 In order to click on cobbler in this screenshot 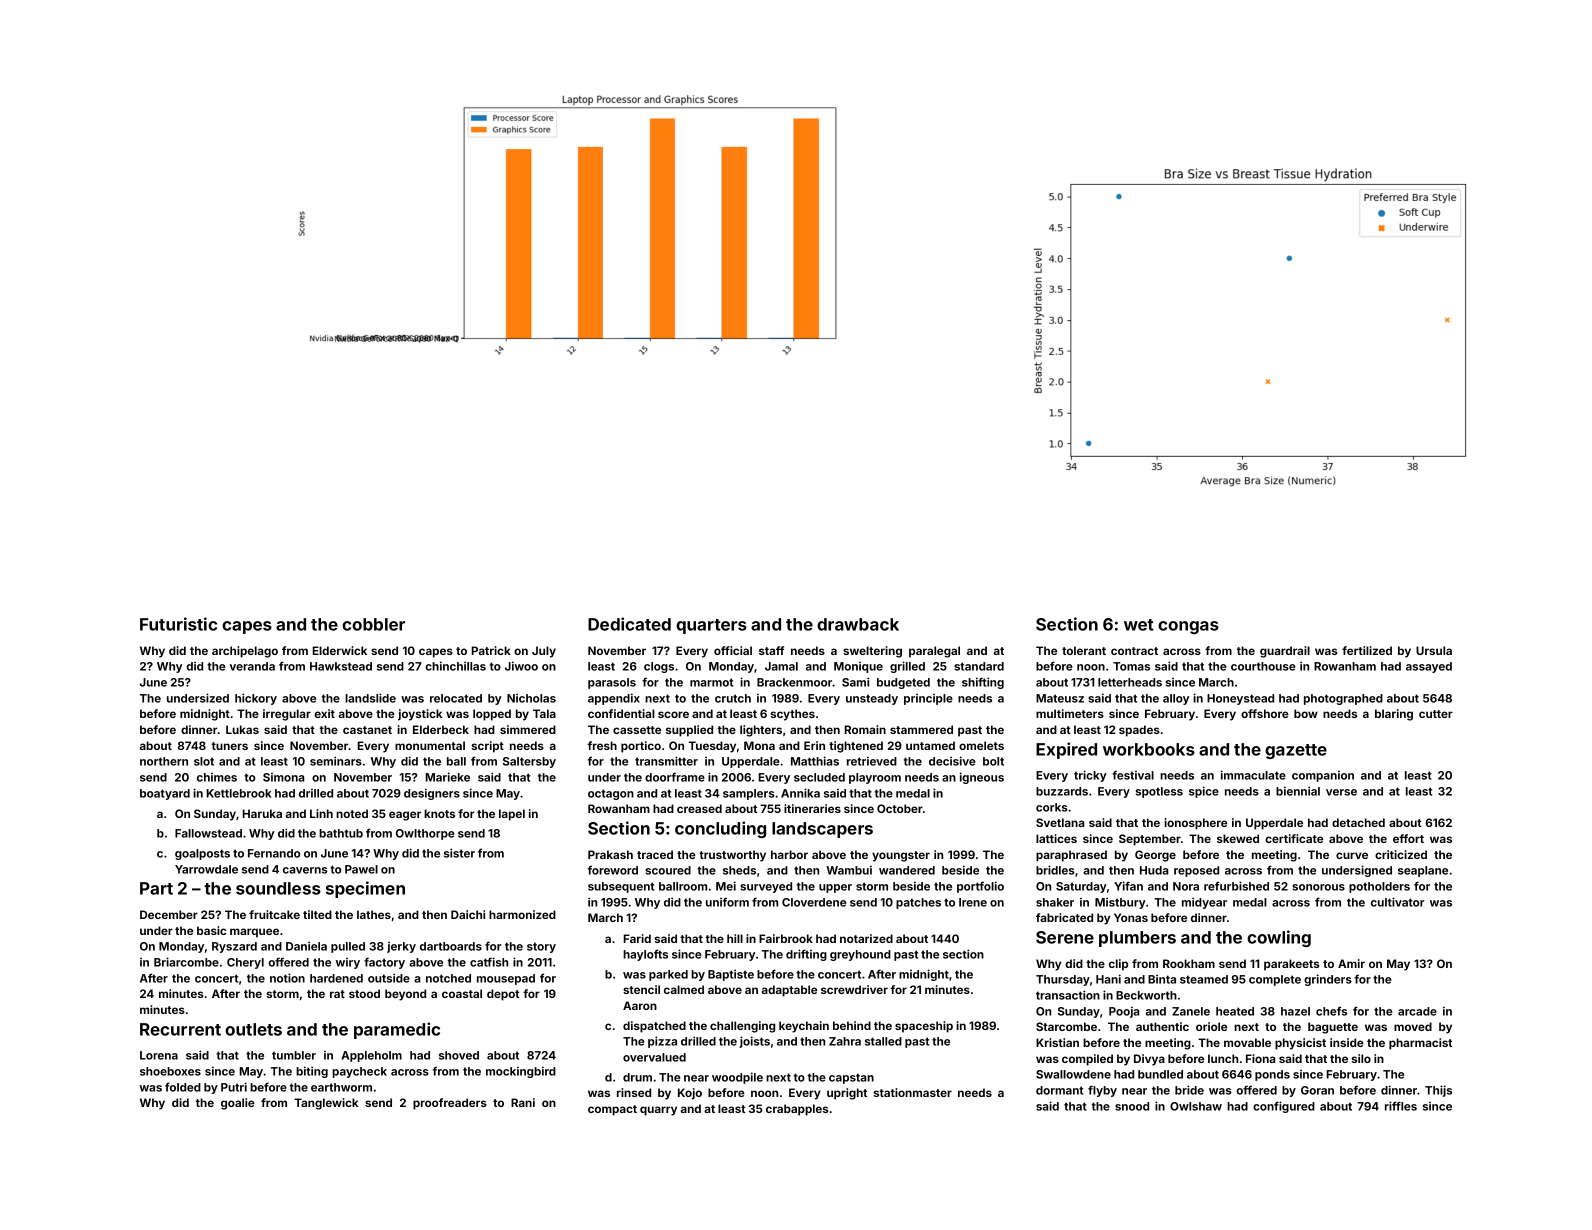, I will do `click(373, 624)`.
